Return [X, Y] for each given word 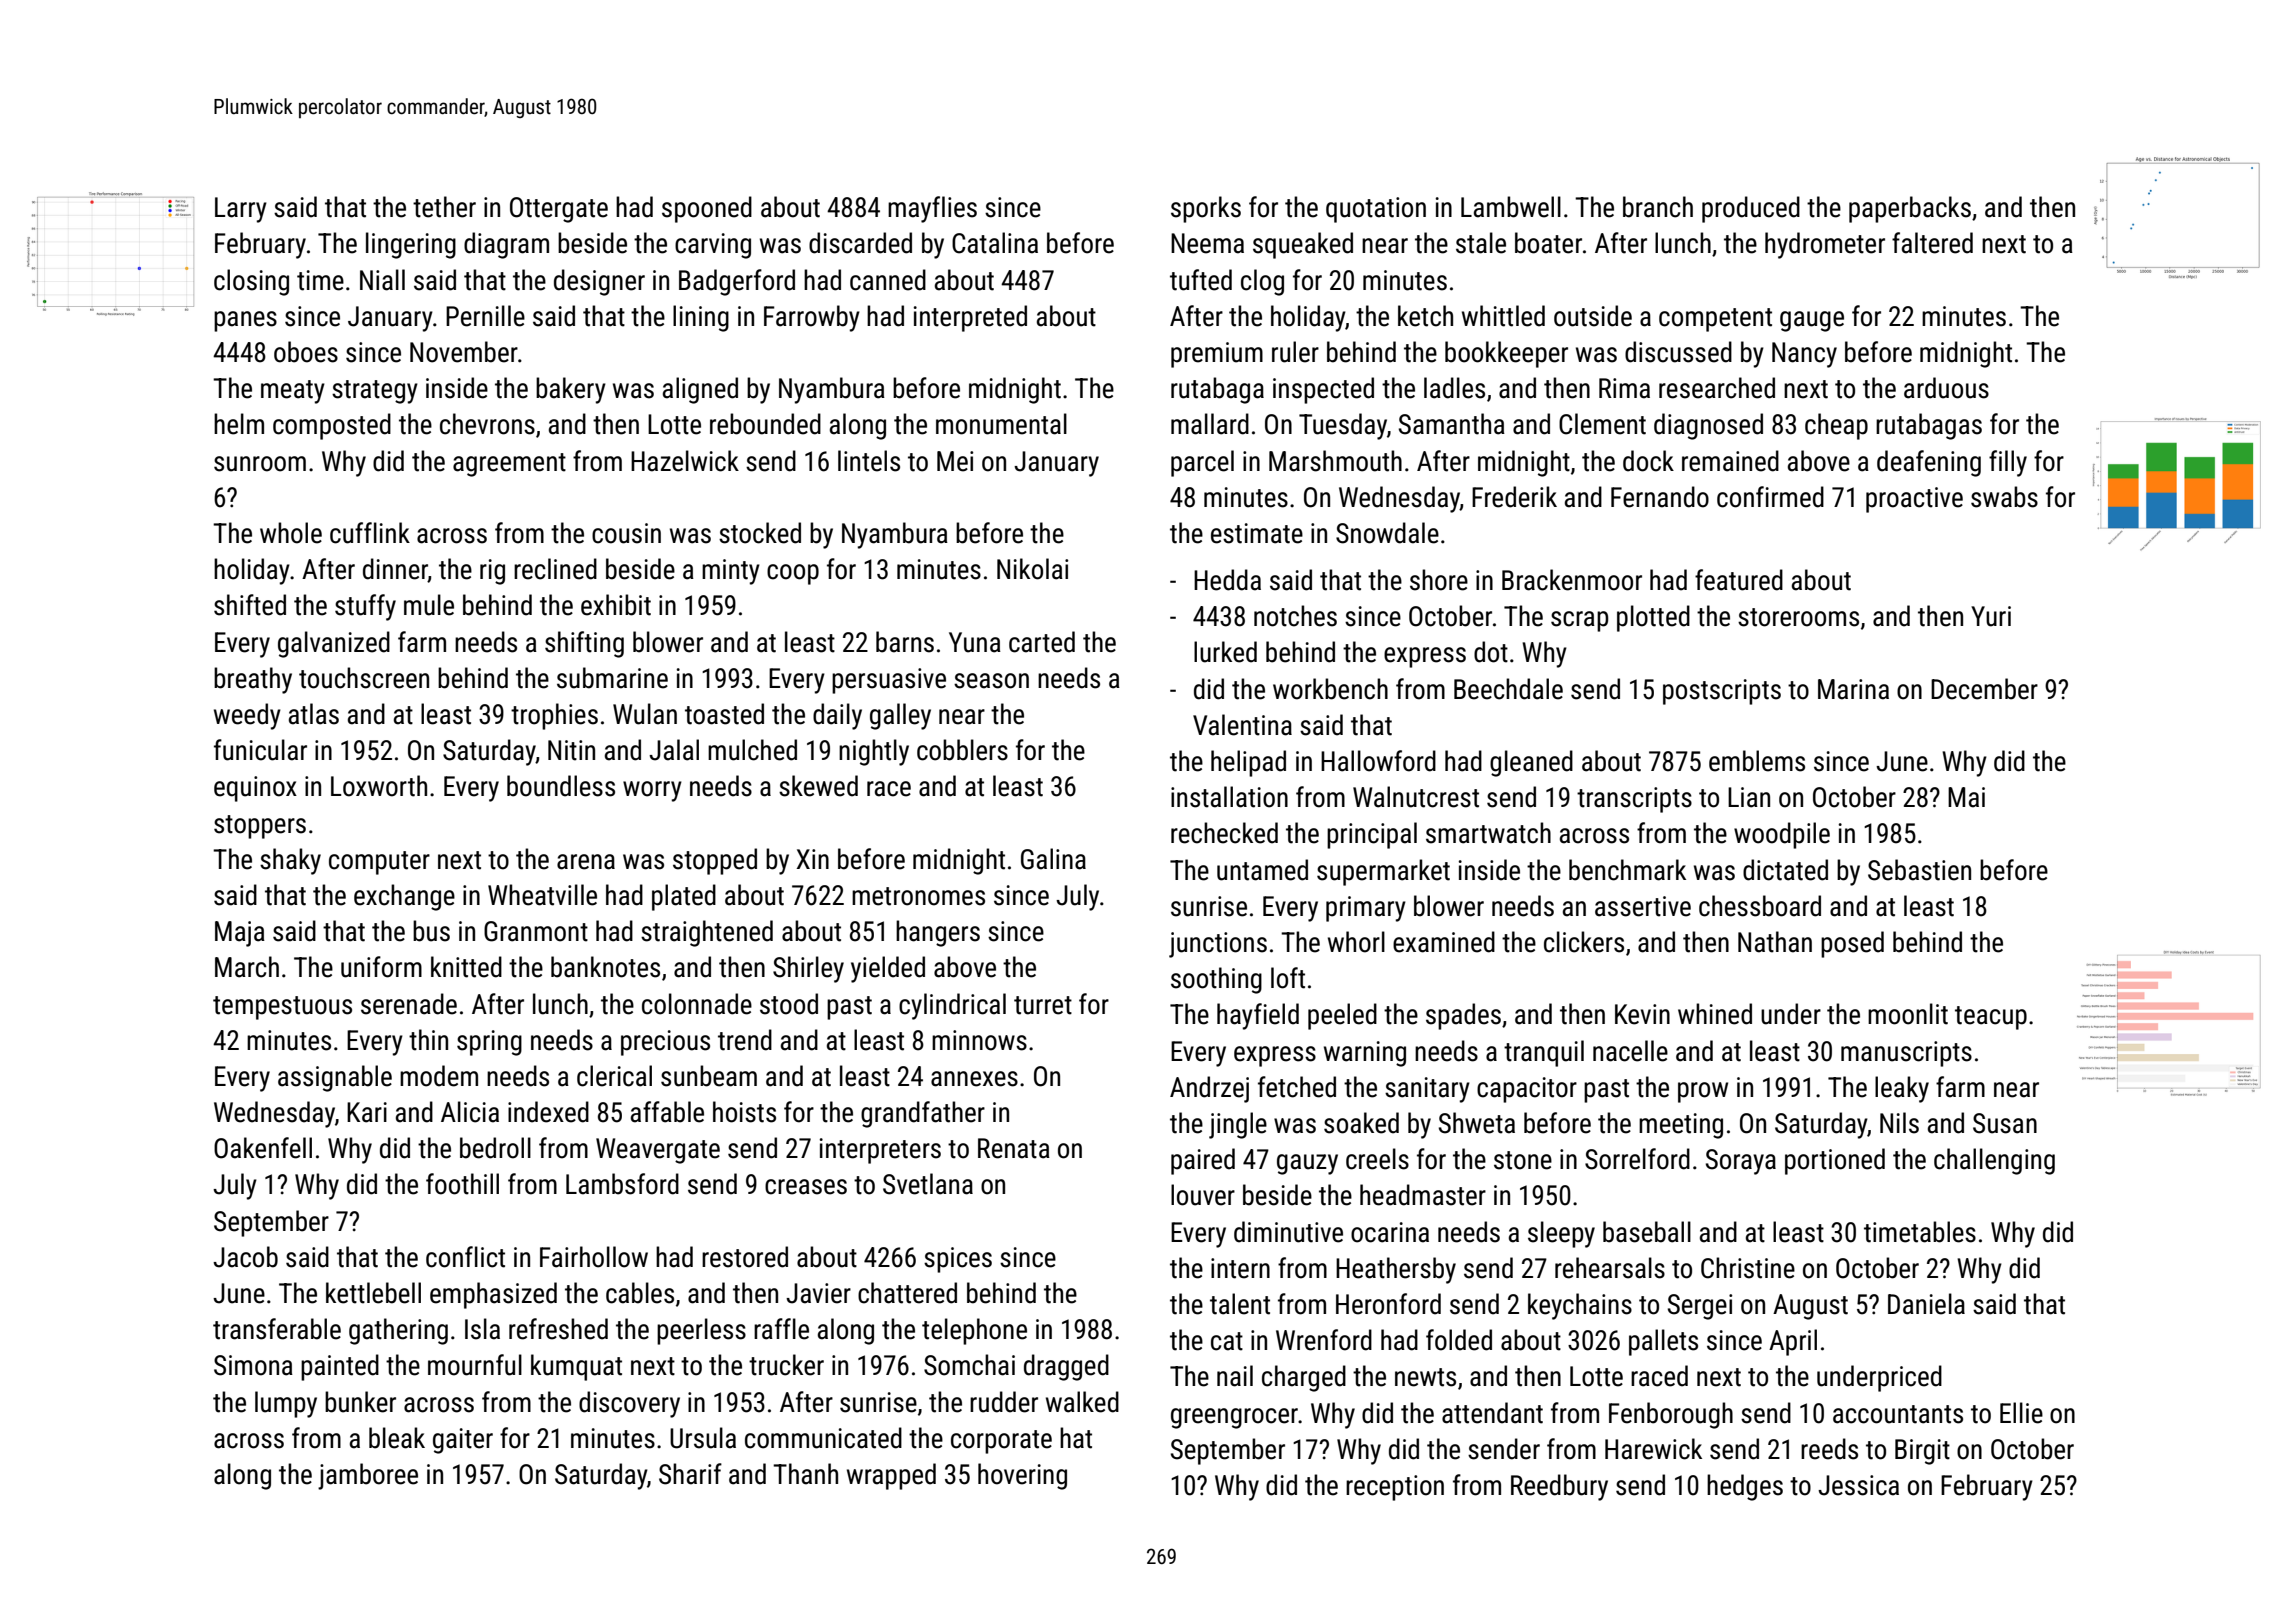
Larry [241, 210]
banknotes [605, 967]
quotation [1376, 210]
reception [1395, 1488]
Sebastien [1919, 870]
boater [1548, 243]
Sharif [690, 1474]
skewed [818, 786]
